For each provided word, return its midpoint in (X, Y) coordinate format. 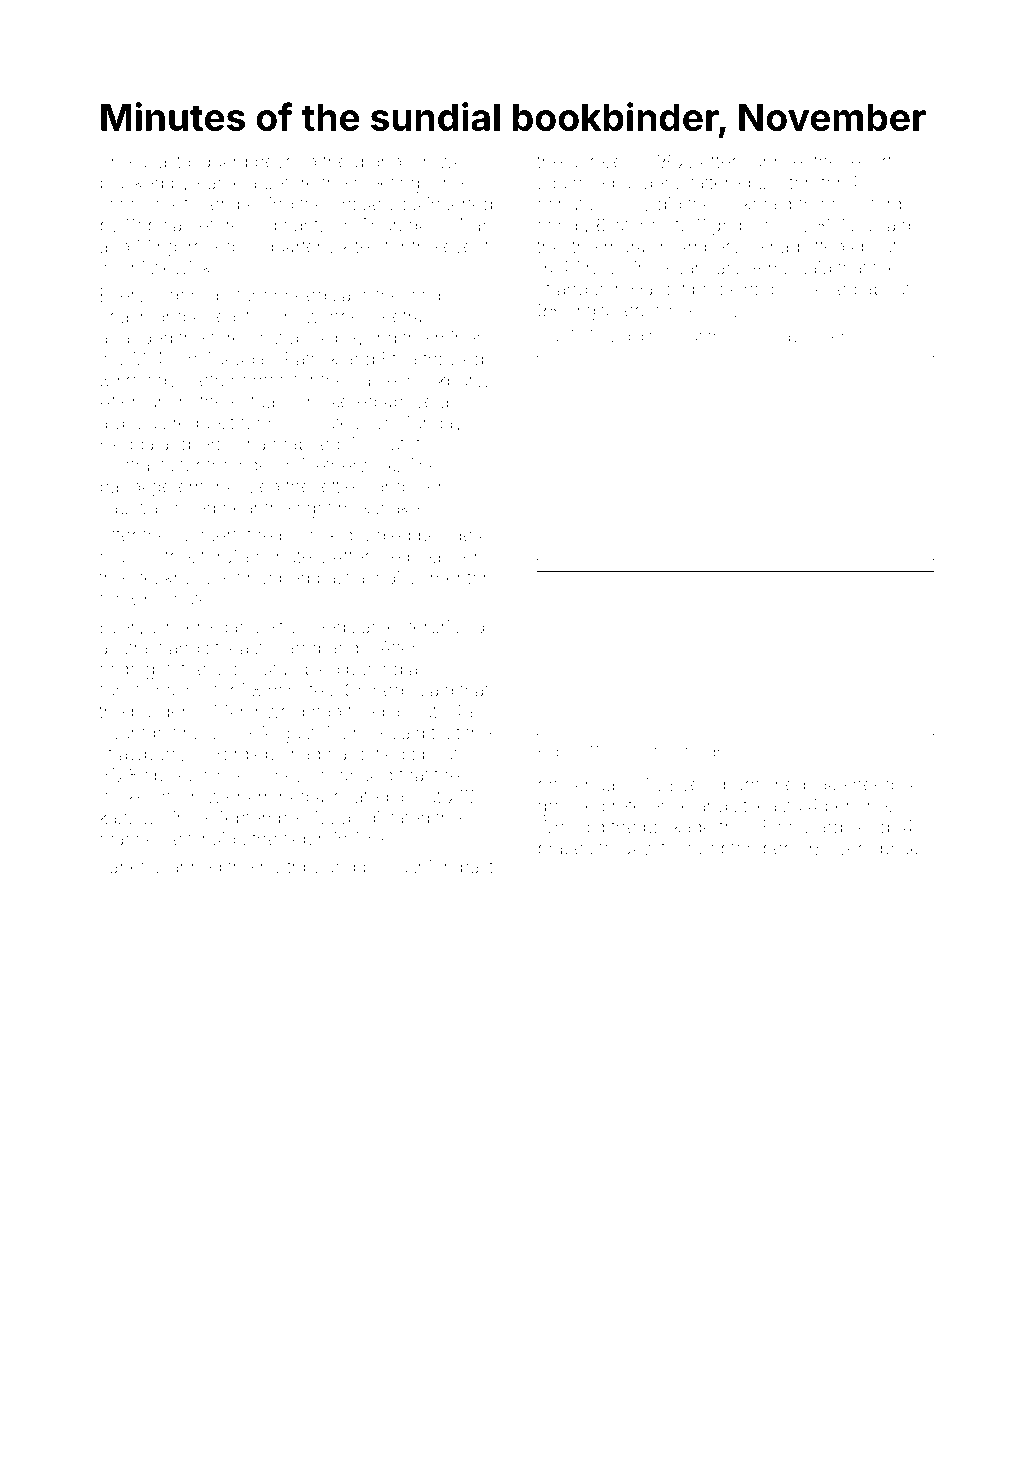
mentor (459, 578)
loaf (690, 335)
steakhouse (178, 578)
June (274, 775)
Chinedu (379, 690)
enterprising (436, 628)
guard (224, 163)
